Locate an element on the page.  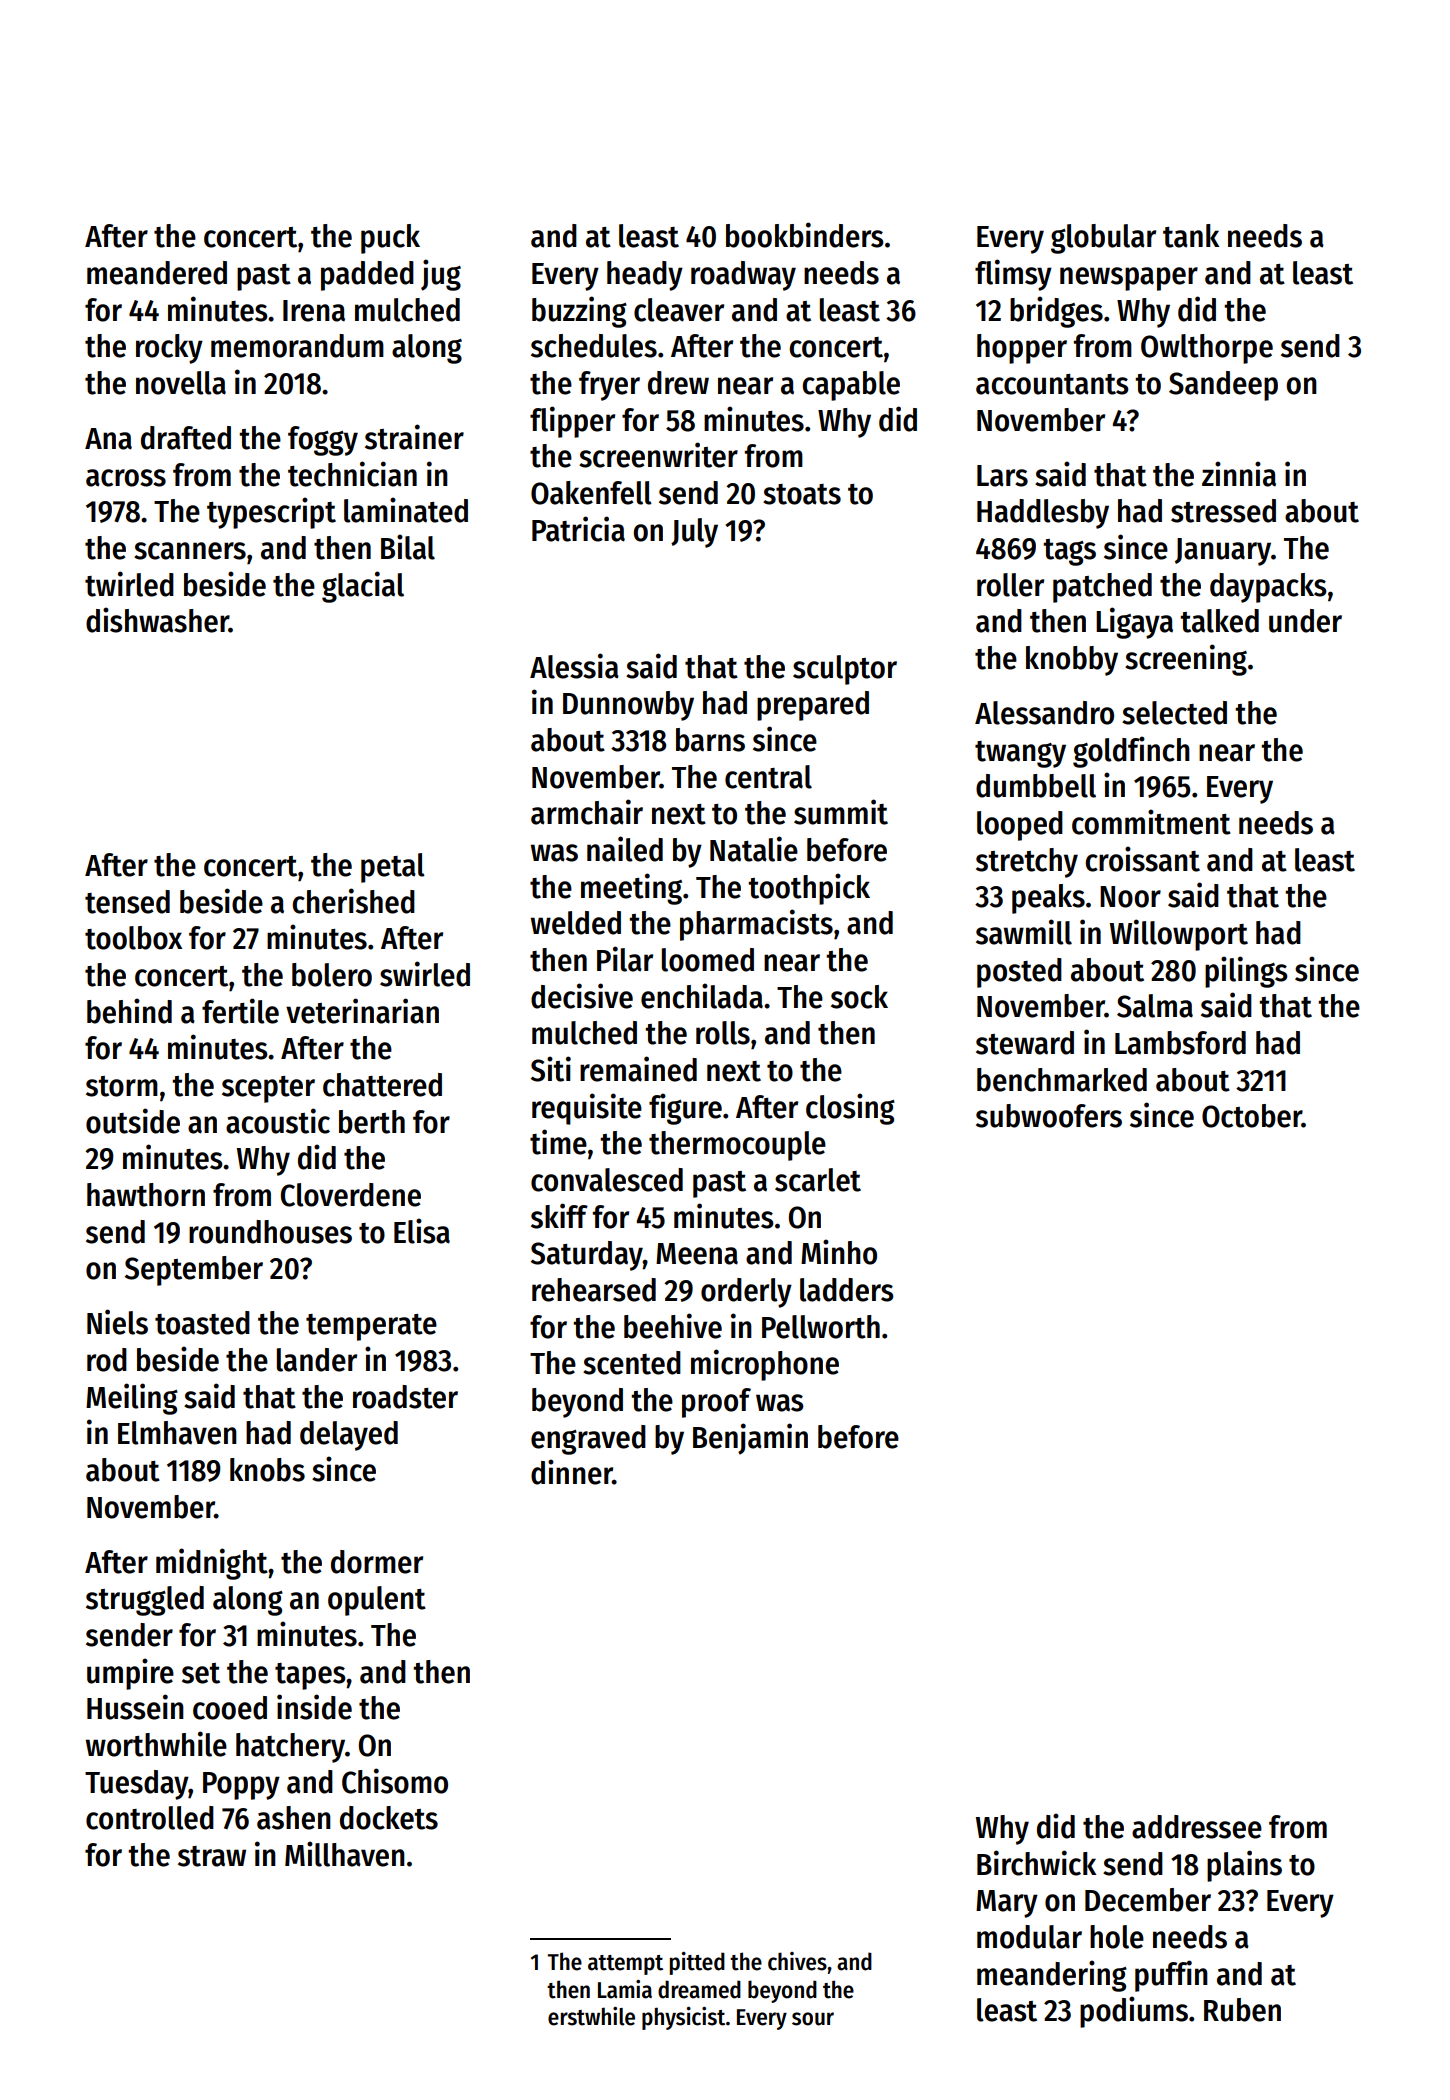
Minho is located at coordinates (839, 1252).
